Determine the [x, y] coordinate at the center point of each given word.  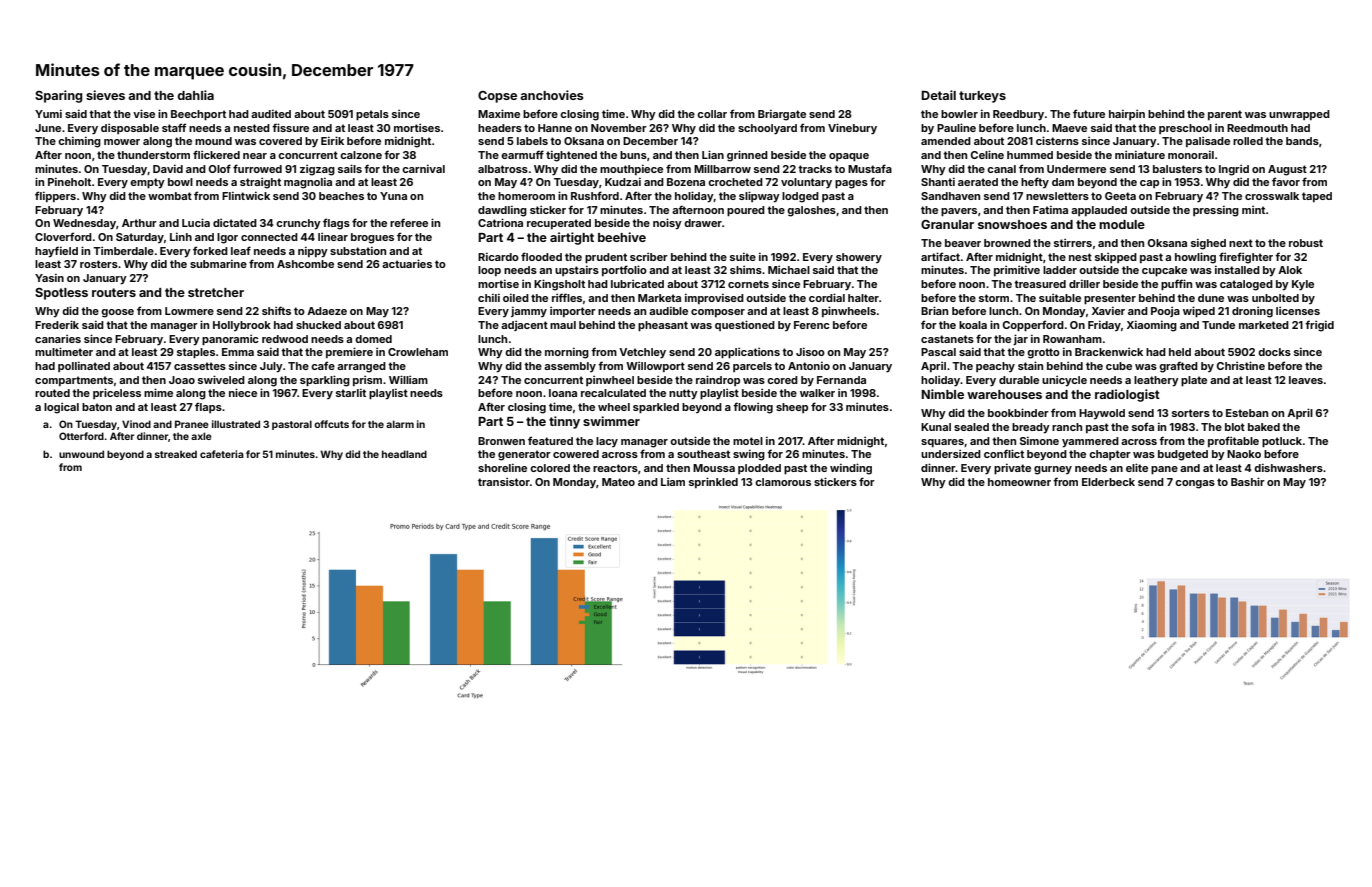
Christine [1241, 365]
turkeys [982, 97]
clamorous [783, 482]
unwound [81, 454]
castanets [947, 339]
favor [1286, 181]
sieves [105, 95]
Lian [713, 154]
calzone [361, 155]
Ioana [563, 393]
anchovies [552, 95]
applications [747, 353]
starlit [351, 392]
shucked [318, 325]
